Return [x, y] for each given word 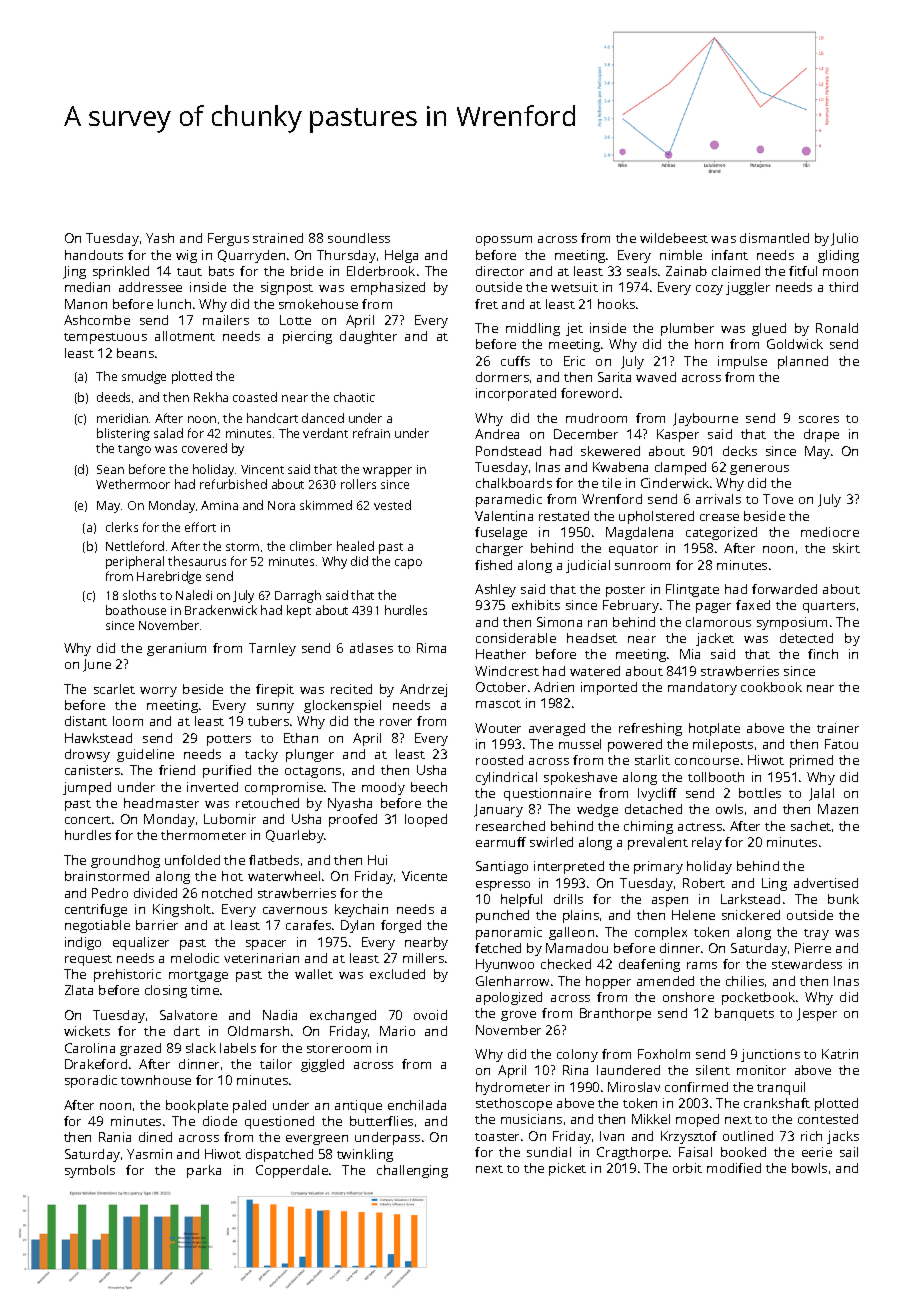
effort [200, 527]
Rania [115, 1137]
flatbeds [274, 860]
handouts [94, 255]
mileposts [723, 745]
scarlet [114, 689]
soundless [359, 238]
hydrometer [513, 1088]
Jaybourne [705, 419]
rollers [358, 484]
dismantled [774, 238]
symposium [792, 623]
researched [510, 826]
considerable [516, 638]
